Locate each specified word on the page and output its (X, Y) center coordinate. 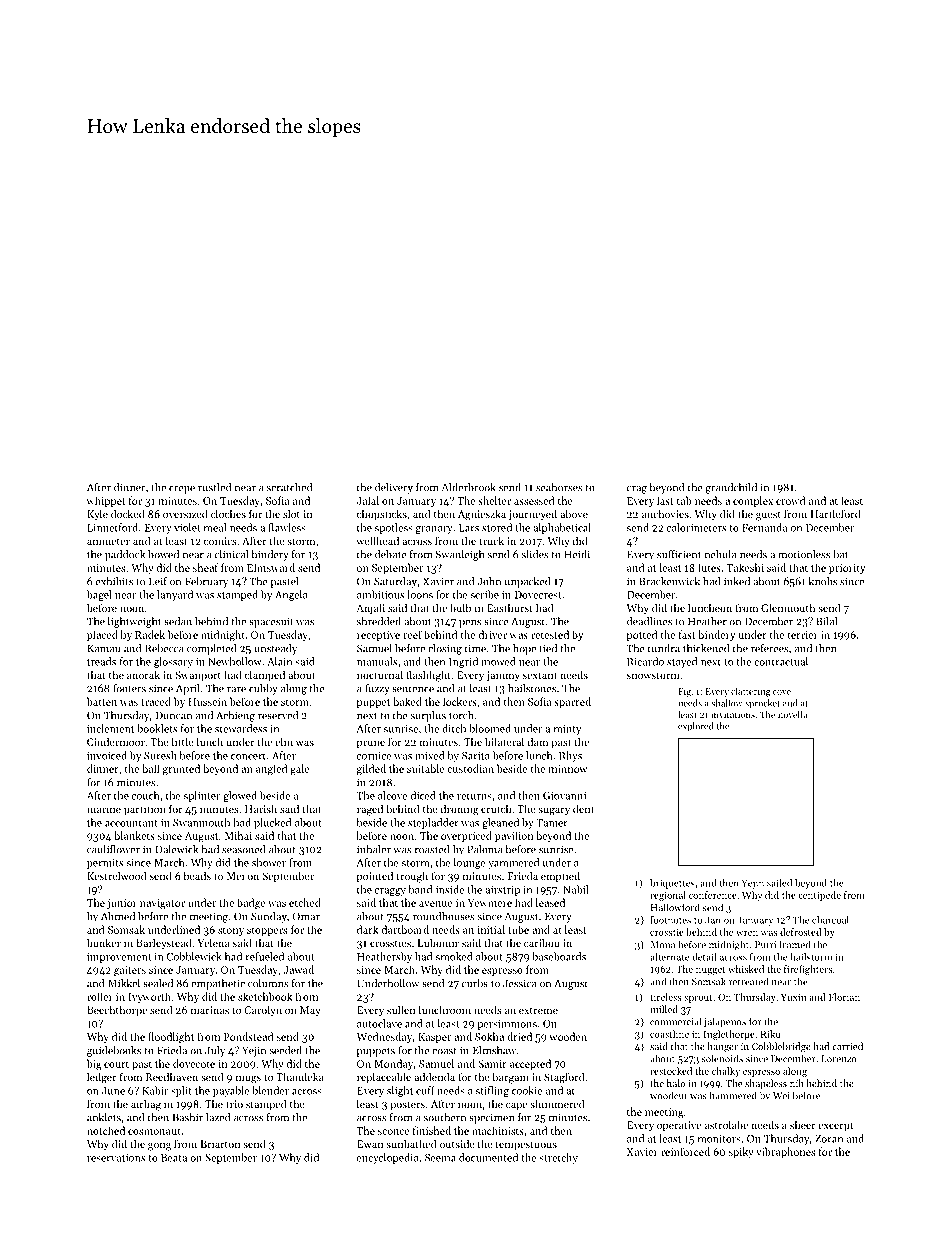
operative (679, 1126)
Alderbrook (469, 487)
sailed (779, 883)
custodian (470, 768)
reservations (116, 1158)
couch (146, 795)
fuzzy (377, 689)
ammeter (108, 541)
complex (753, 501)
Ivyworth (149, 997)
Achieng (235, 716)
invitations (733, 714)
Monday (393, 1064)
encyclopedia (388, 1158)
